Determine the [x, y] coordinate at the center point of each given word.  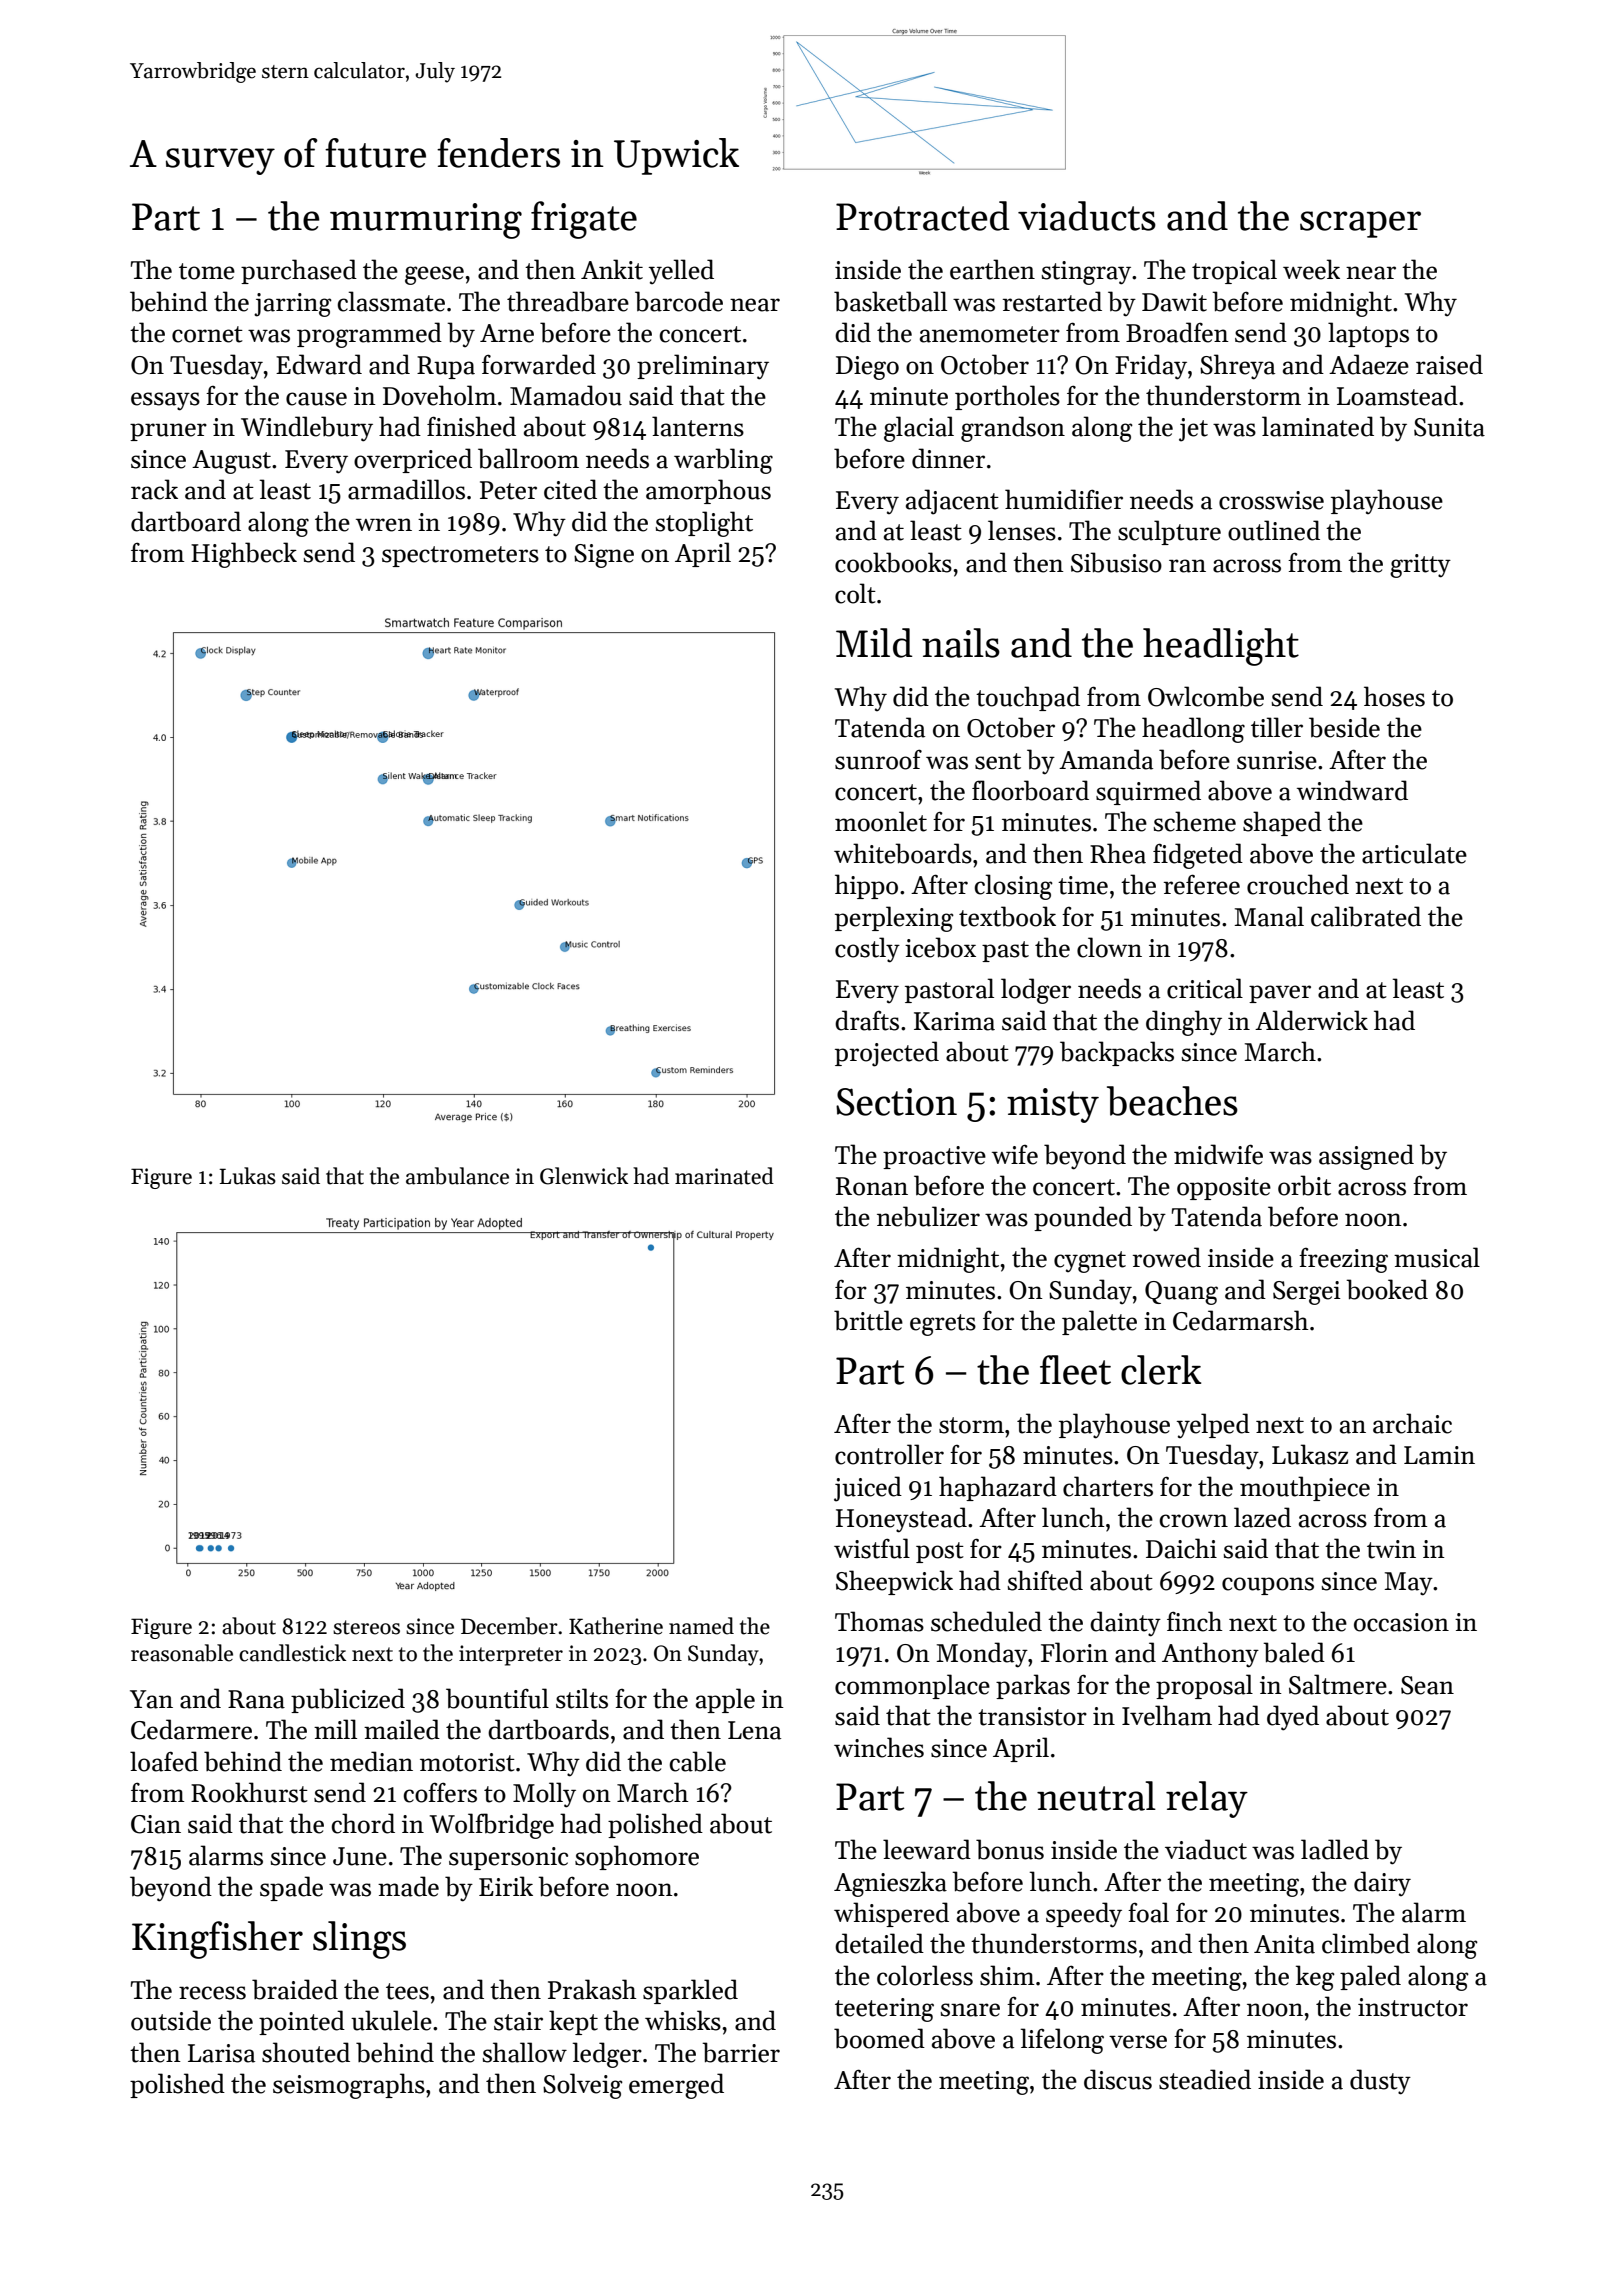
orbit [1304, 1185]
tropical [1234, 271]
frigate [584, 220]
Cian [156, 1824]
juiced [868, 1489]
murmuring [426, 221]
